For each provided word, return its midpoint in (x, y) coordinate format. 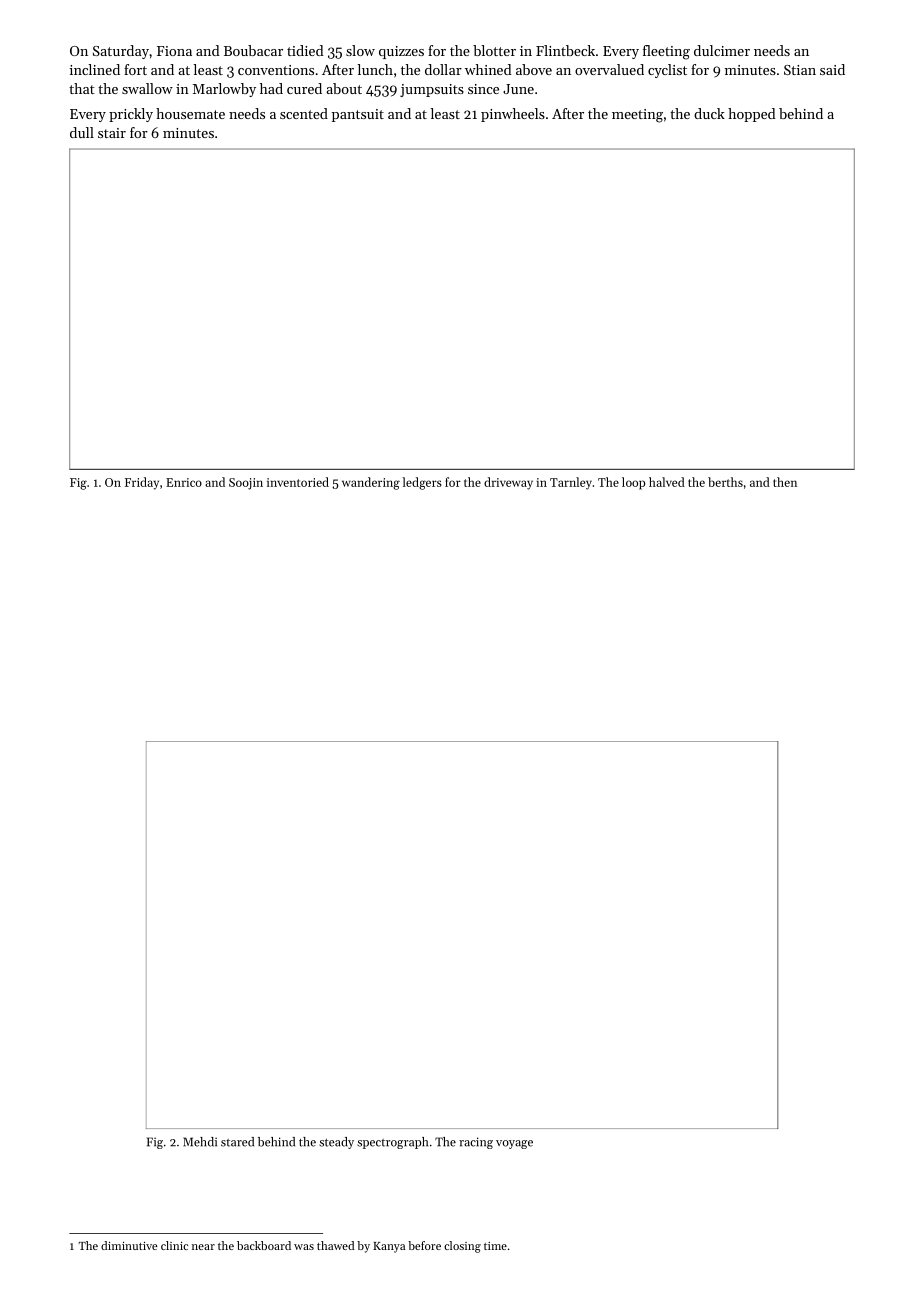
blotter (494, 50)
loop (633, 483)
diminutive (129, 1245)
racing (476, 1143)
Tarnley (571, 483)
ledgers (422, 483)
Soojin (246, 484)
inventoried (298, 482)
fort (135, 69)
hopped (752, 115)
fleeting (666, 52)
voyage (514, 1144)
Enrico (184, 482)
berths (725, 482)
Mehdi (200, 1142)
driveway (508, 483)
